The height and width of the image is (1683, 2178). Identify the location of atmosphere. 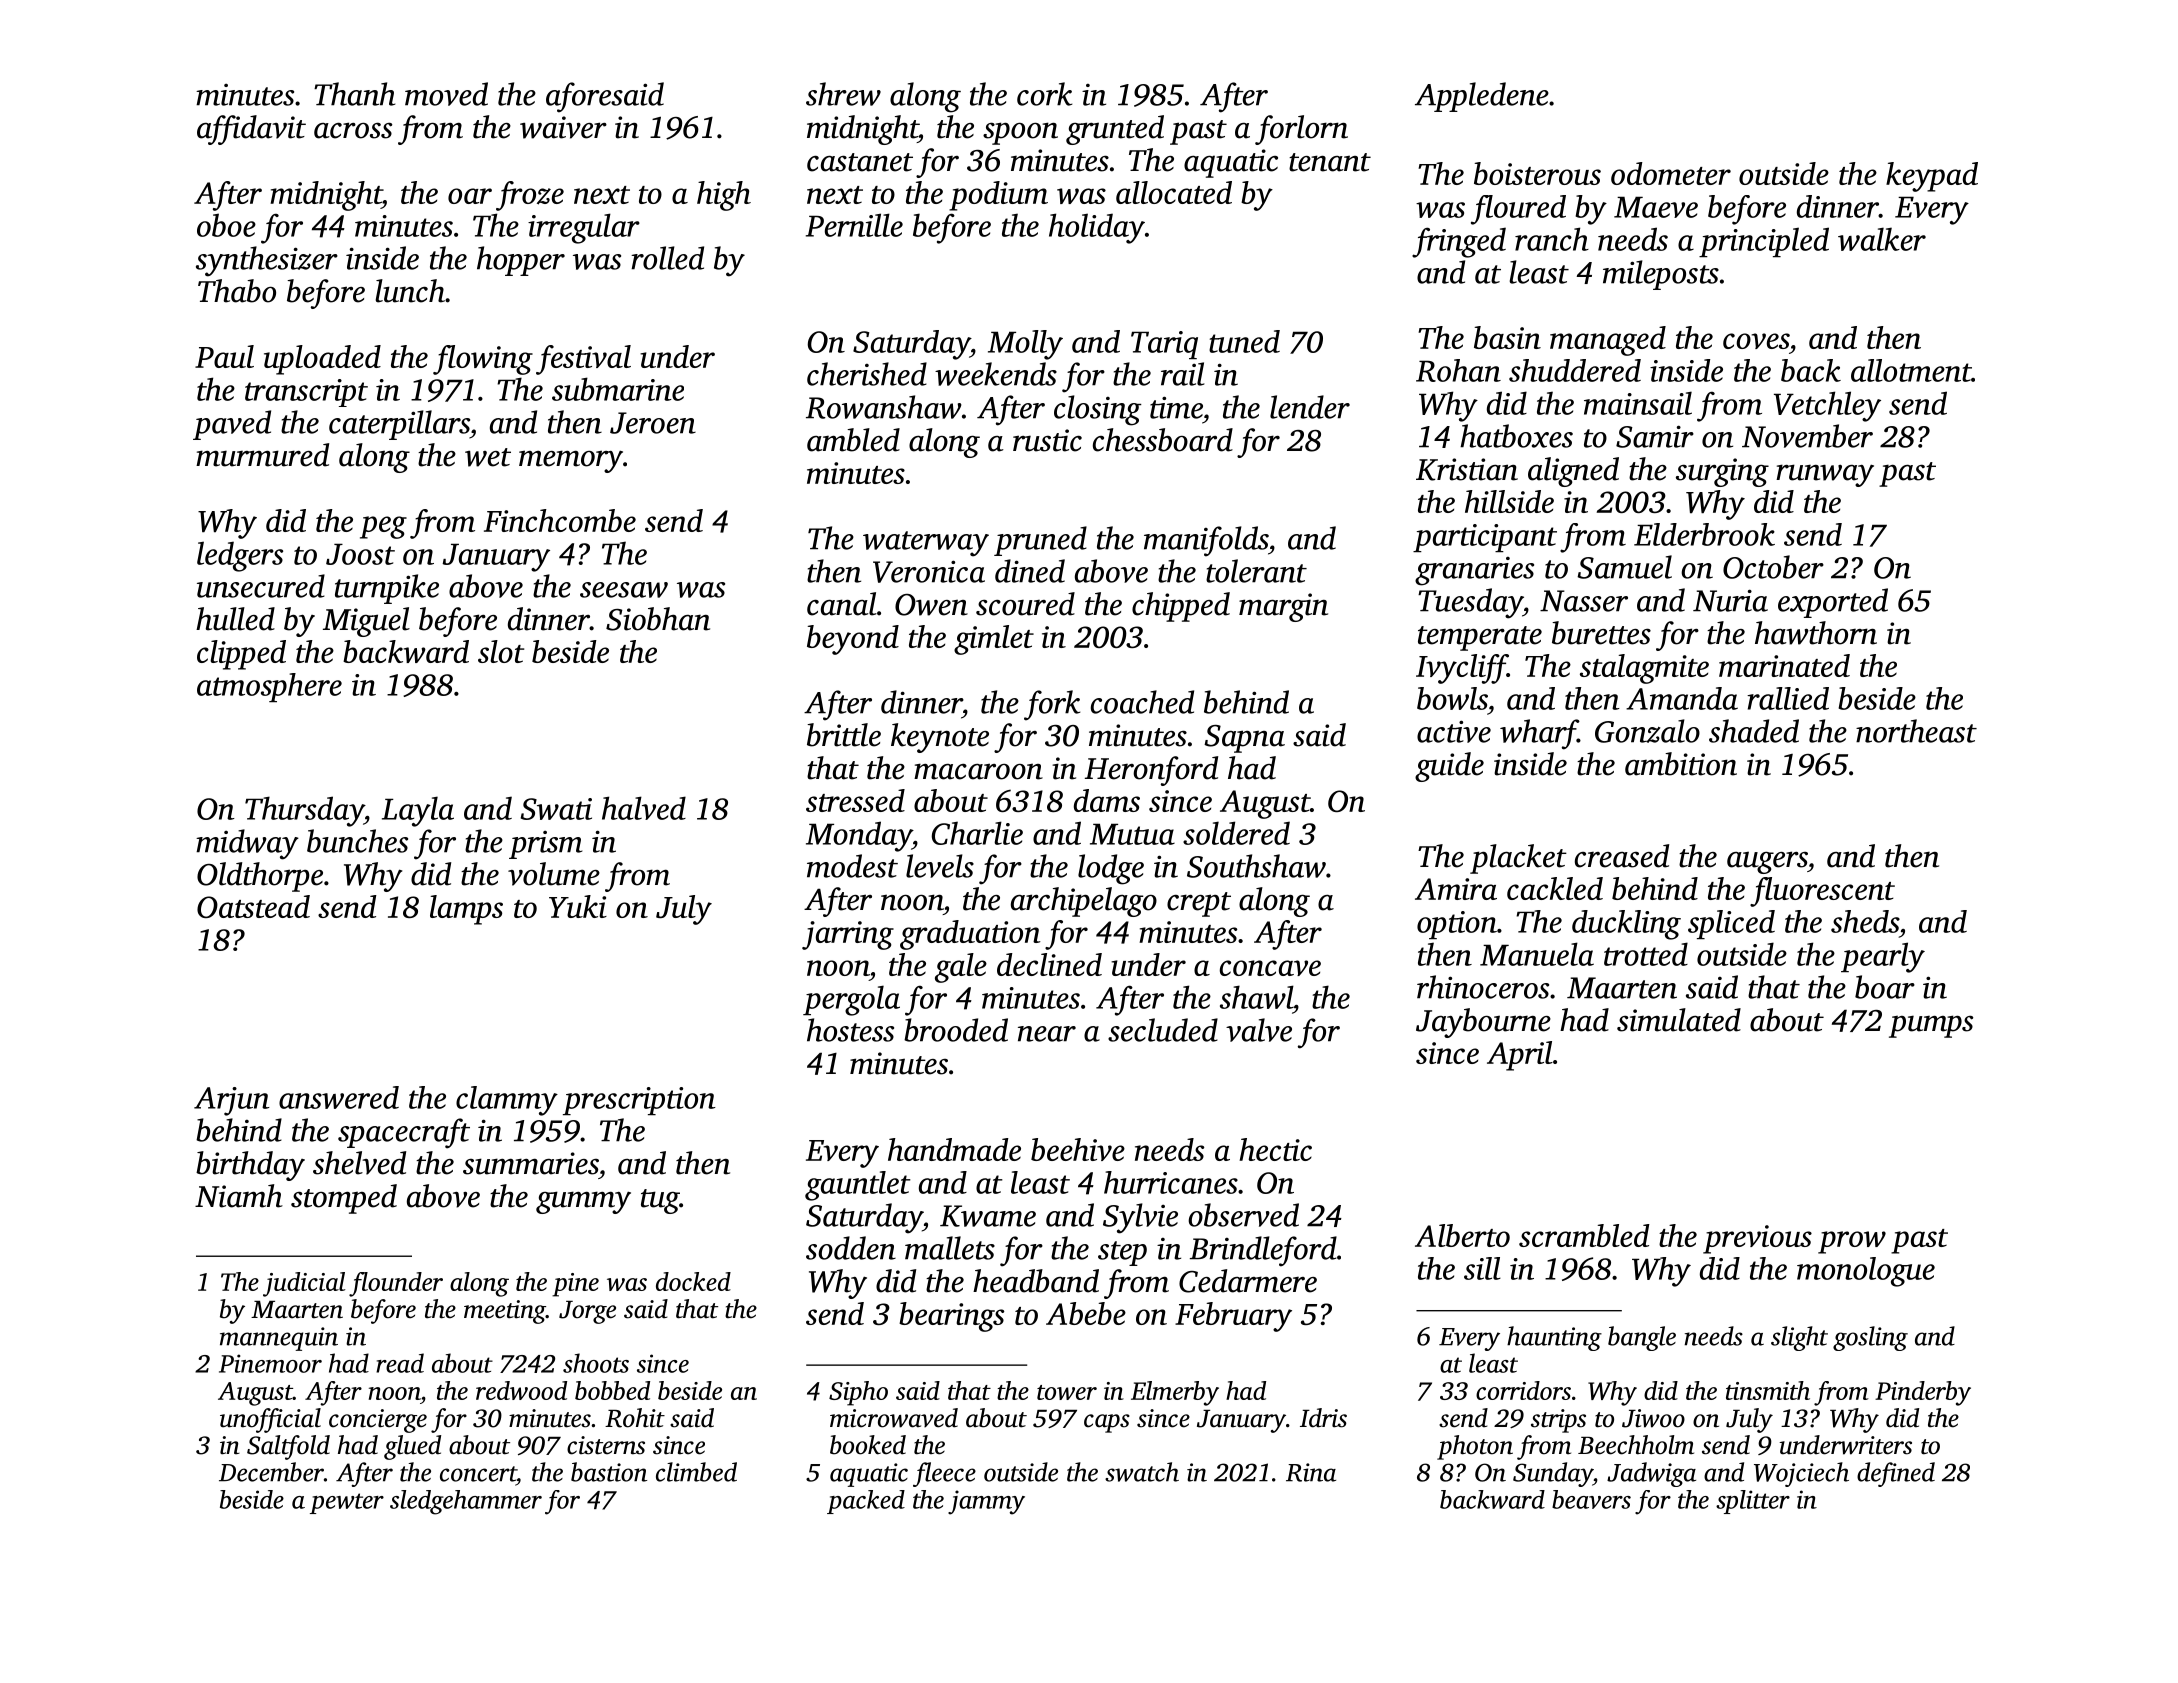
(269, 687).
